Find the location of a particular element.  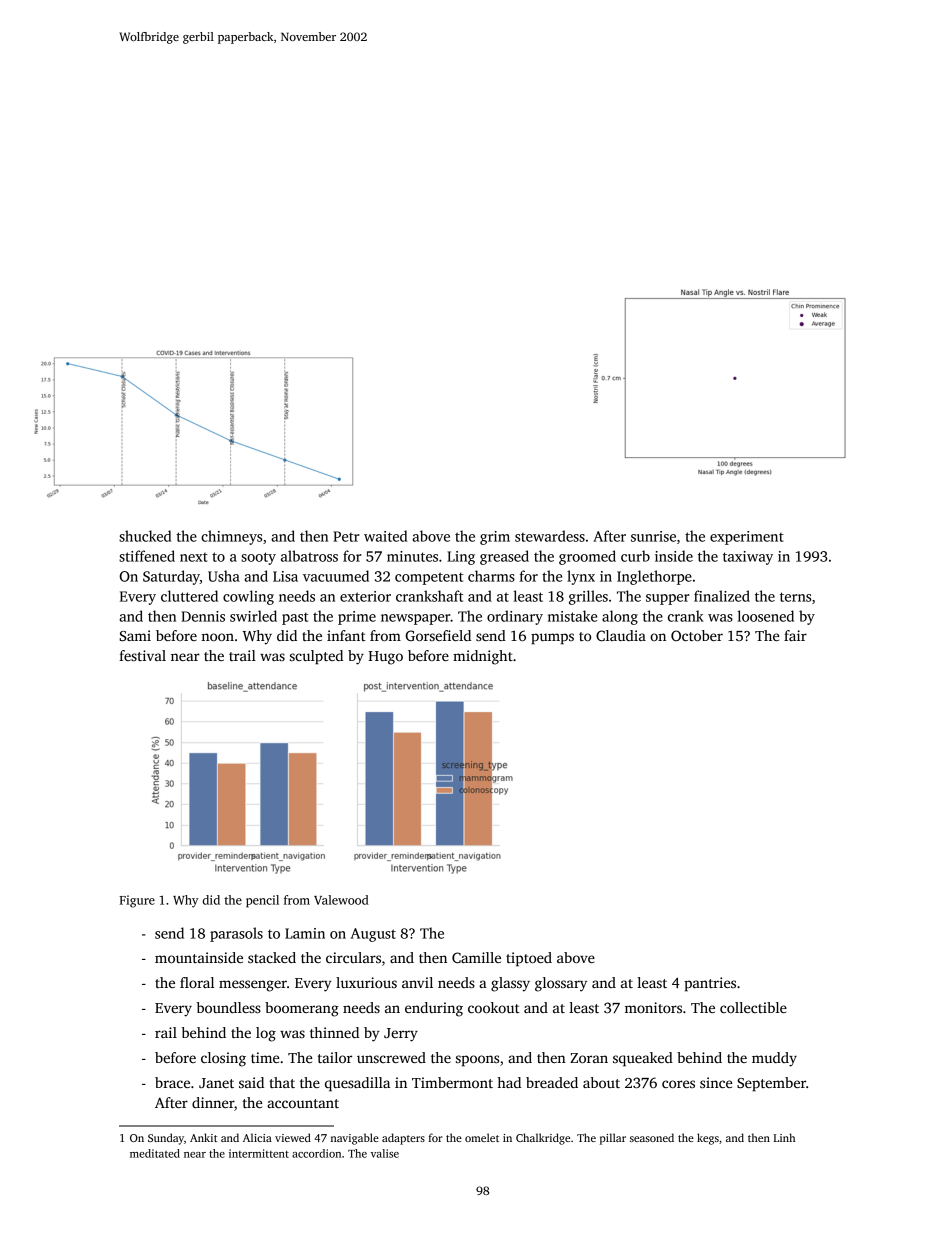

lynx is located at coordinates (581, 577).
